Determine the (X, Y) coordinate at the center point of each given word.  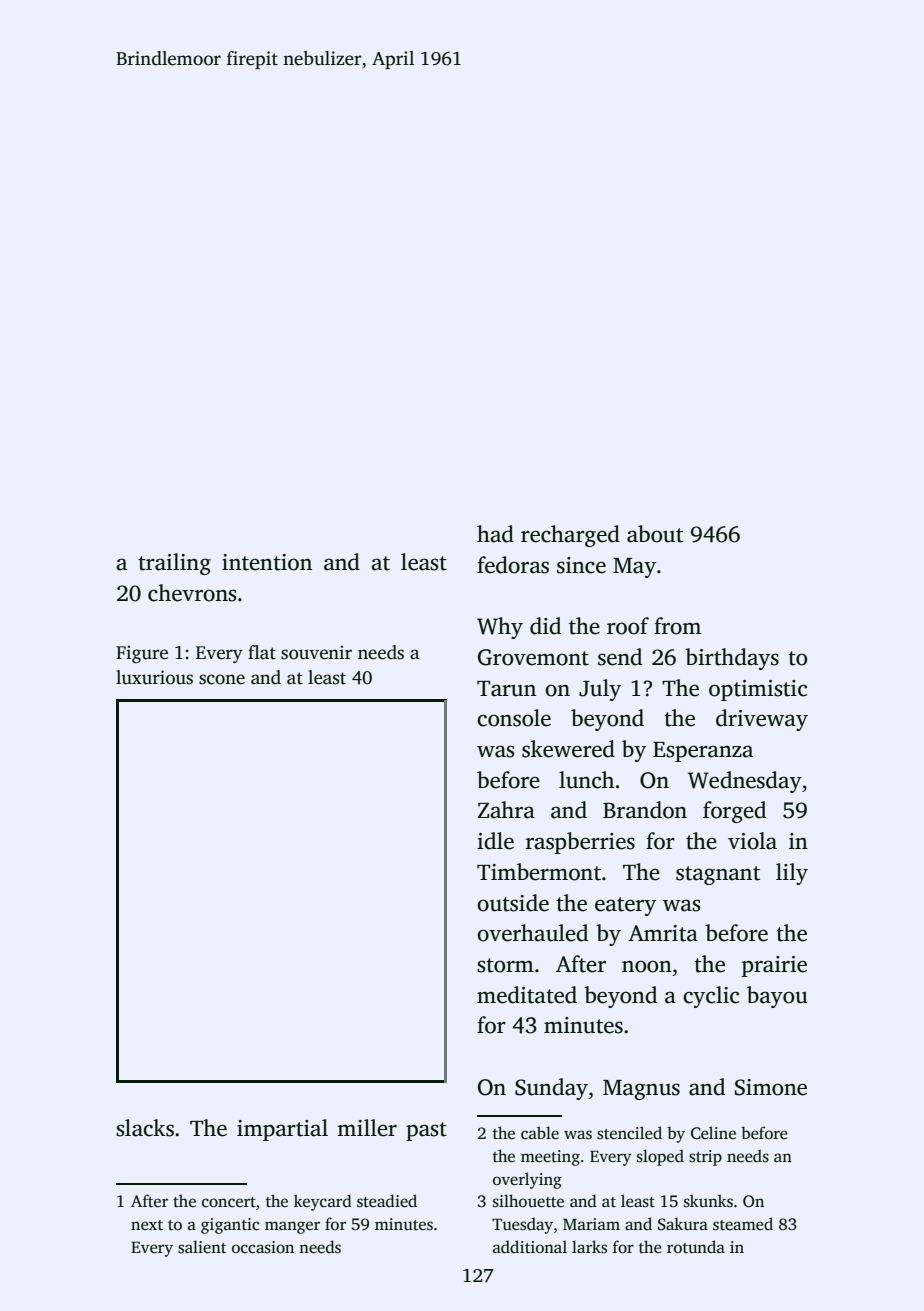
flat (262, 652)
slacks (145, 1128)
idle (495, 841)
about (655, 534)
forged (734, 812)
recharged (570, 536)
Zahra (506, 810)
